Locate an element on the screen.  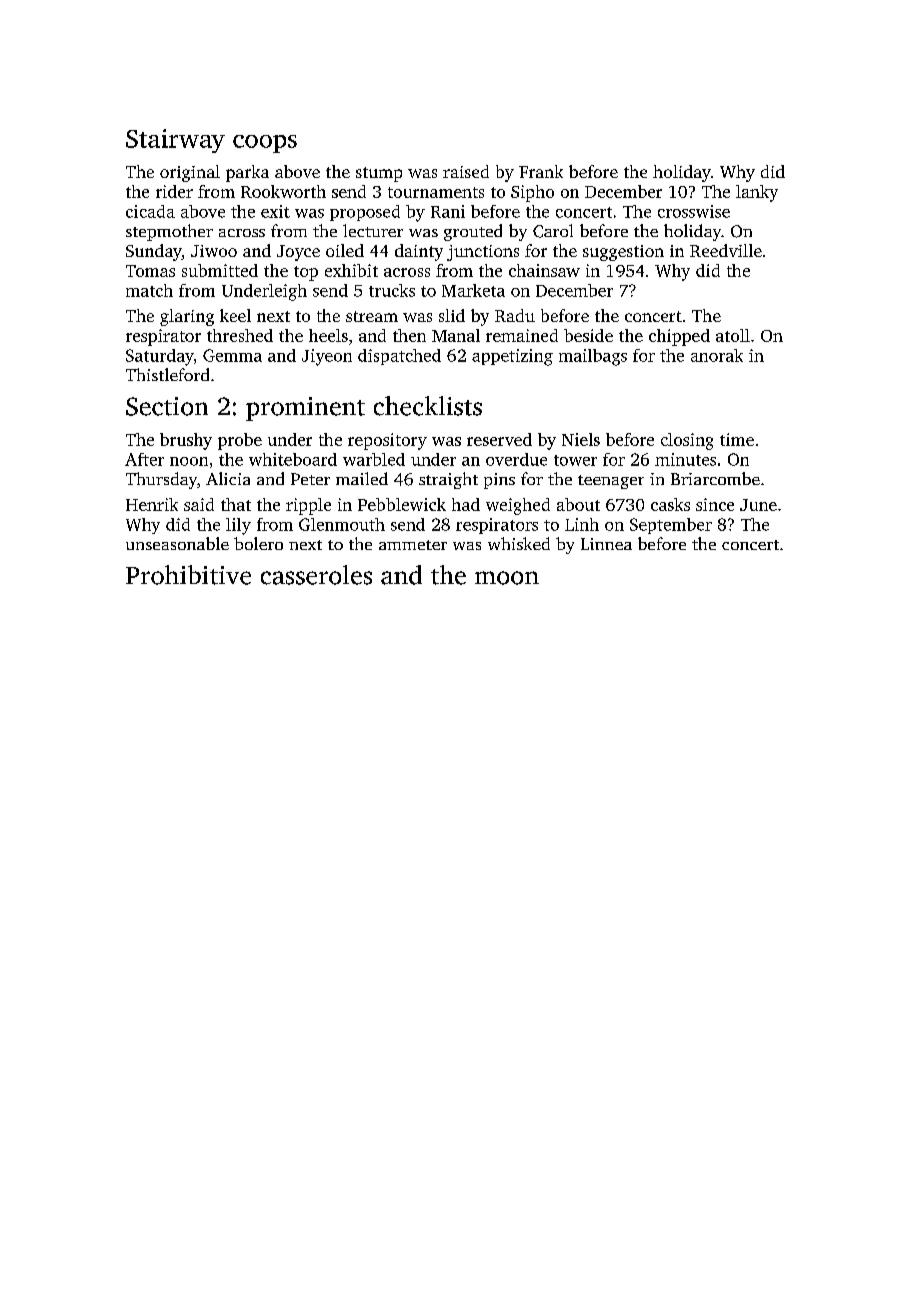
crosswise is located at coordinates (694, 211).
